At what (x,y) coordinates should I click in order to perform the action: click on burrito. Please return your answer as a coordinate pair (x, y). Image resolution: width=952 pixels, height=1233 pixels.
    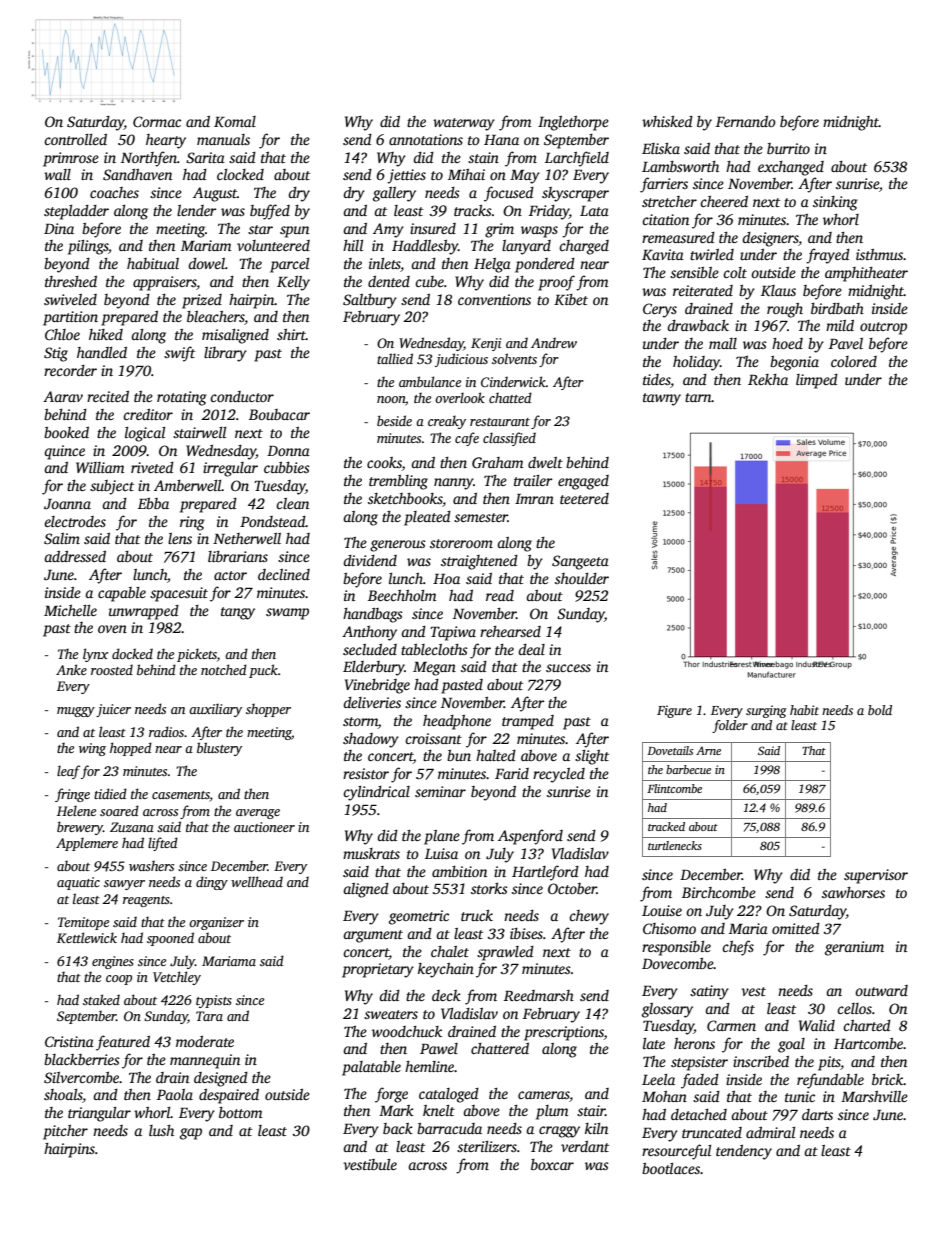
    Looking at the image, I should click on (788, 148).
